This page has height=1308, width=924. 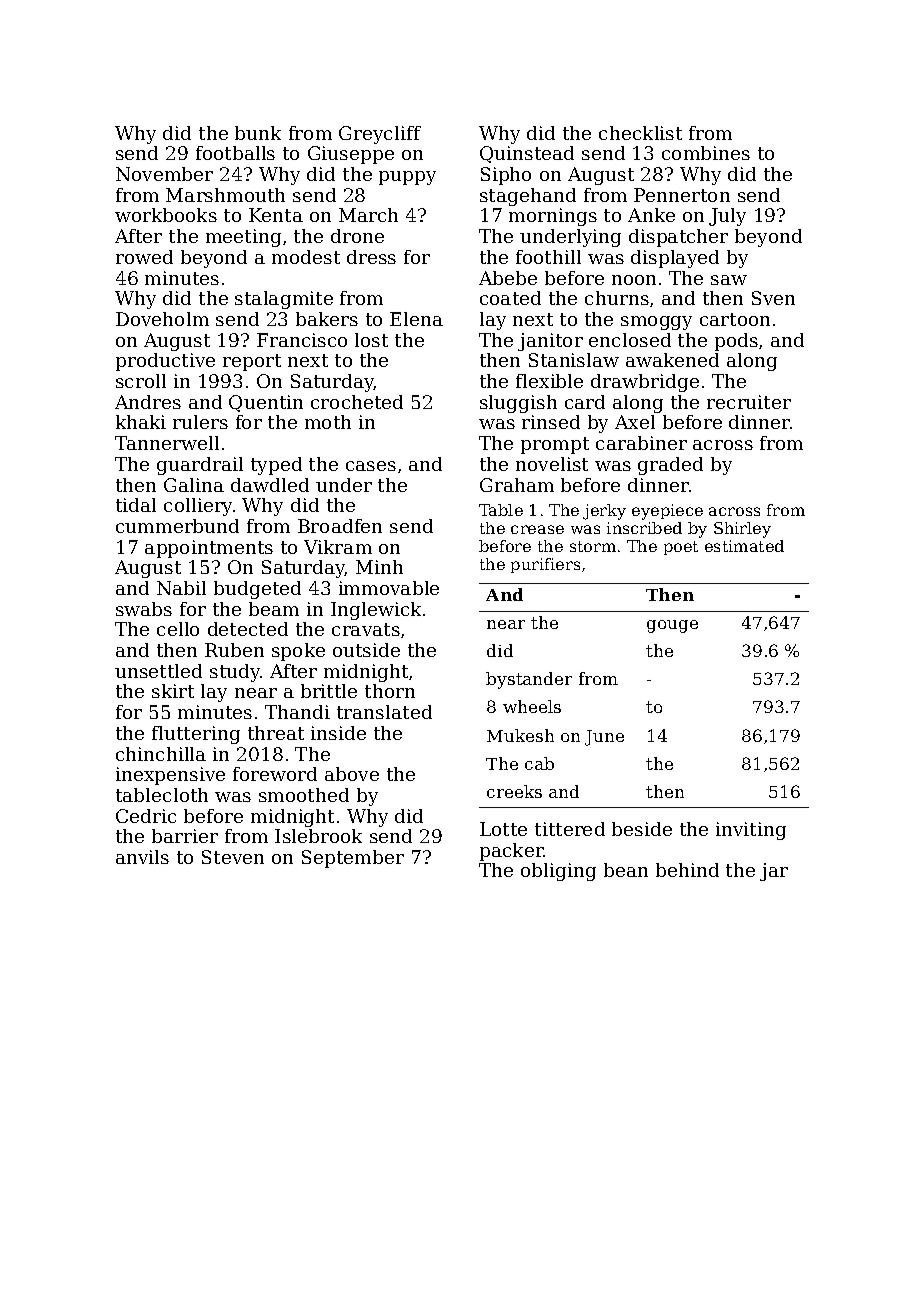 I want to click on poet, so click(x=681, y=548).
